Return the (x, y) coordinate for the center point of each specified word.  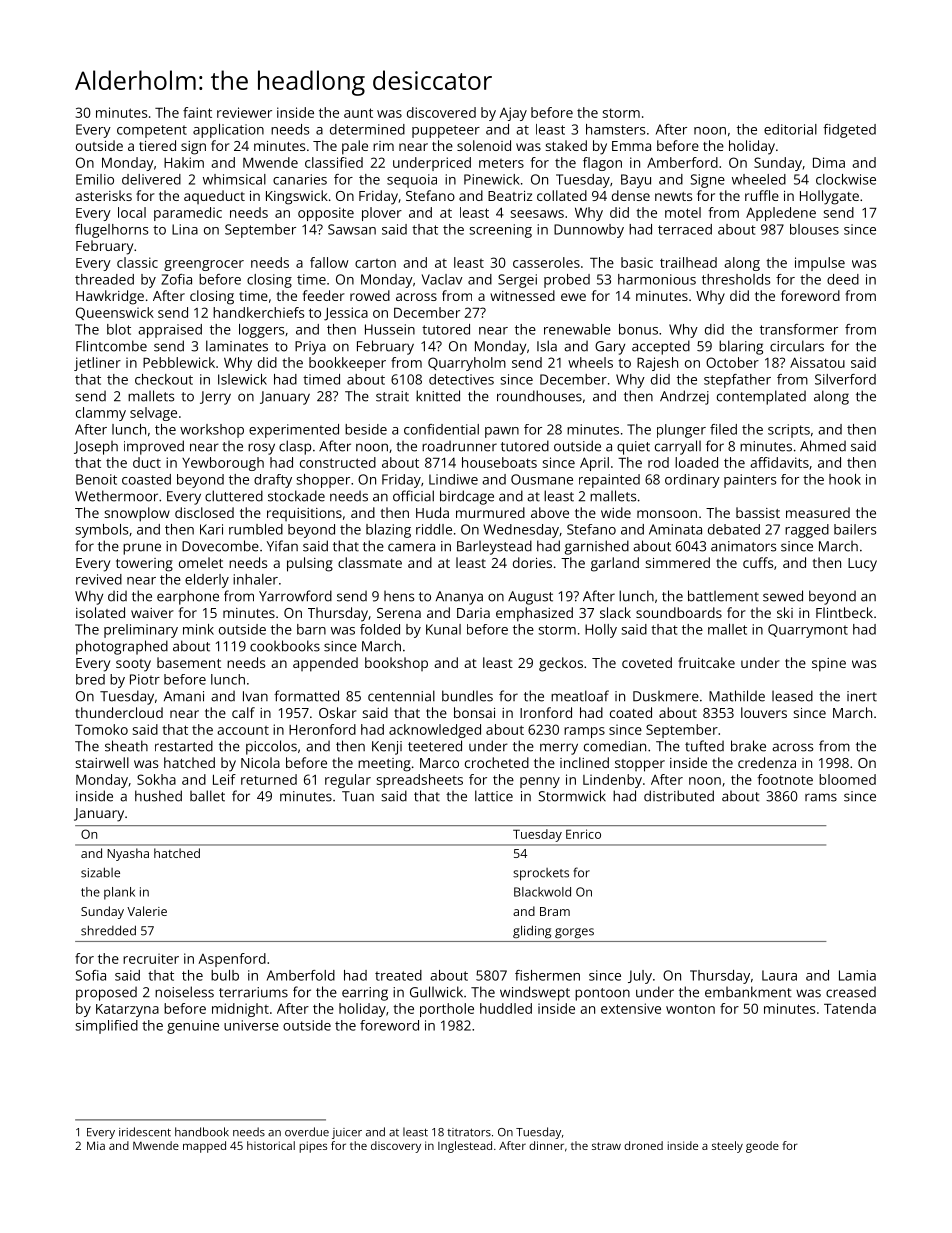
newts (673, 196)
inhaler (255, 579)
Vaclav (442, 279)
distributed (679, 796)
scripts (789, 431)
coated (631, 712)
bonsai (474, 712)
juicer (347, 1133)
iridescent (145, 1132)
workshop (212, 431)
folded (380, 629)
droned (643, 1145)
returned (269, 779)
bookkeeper (347, 364)
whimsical (234, 179)
